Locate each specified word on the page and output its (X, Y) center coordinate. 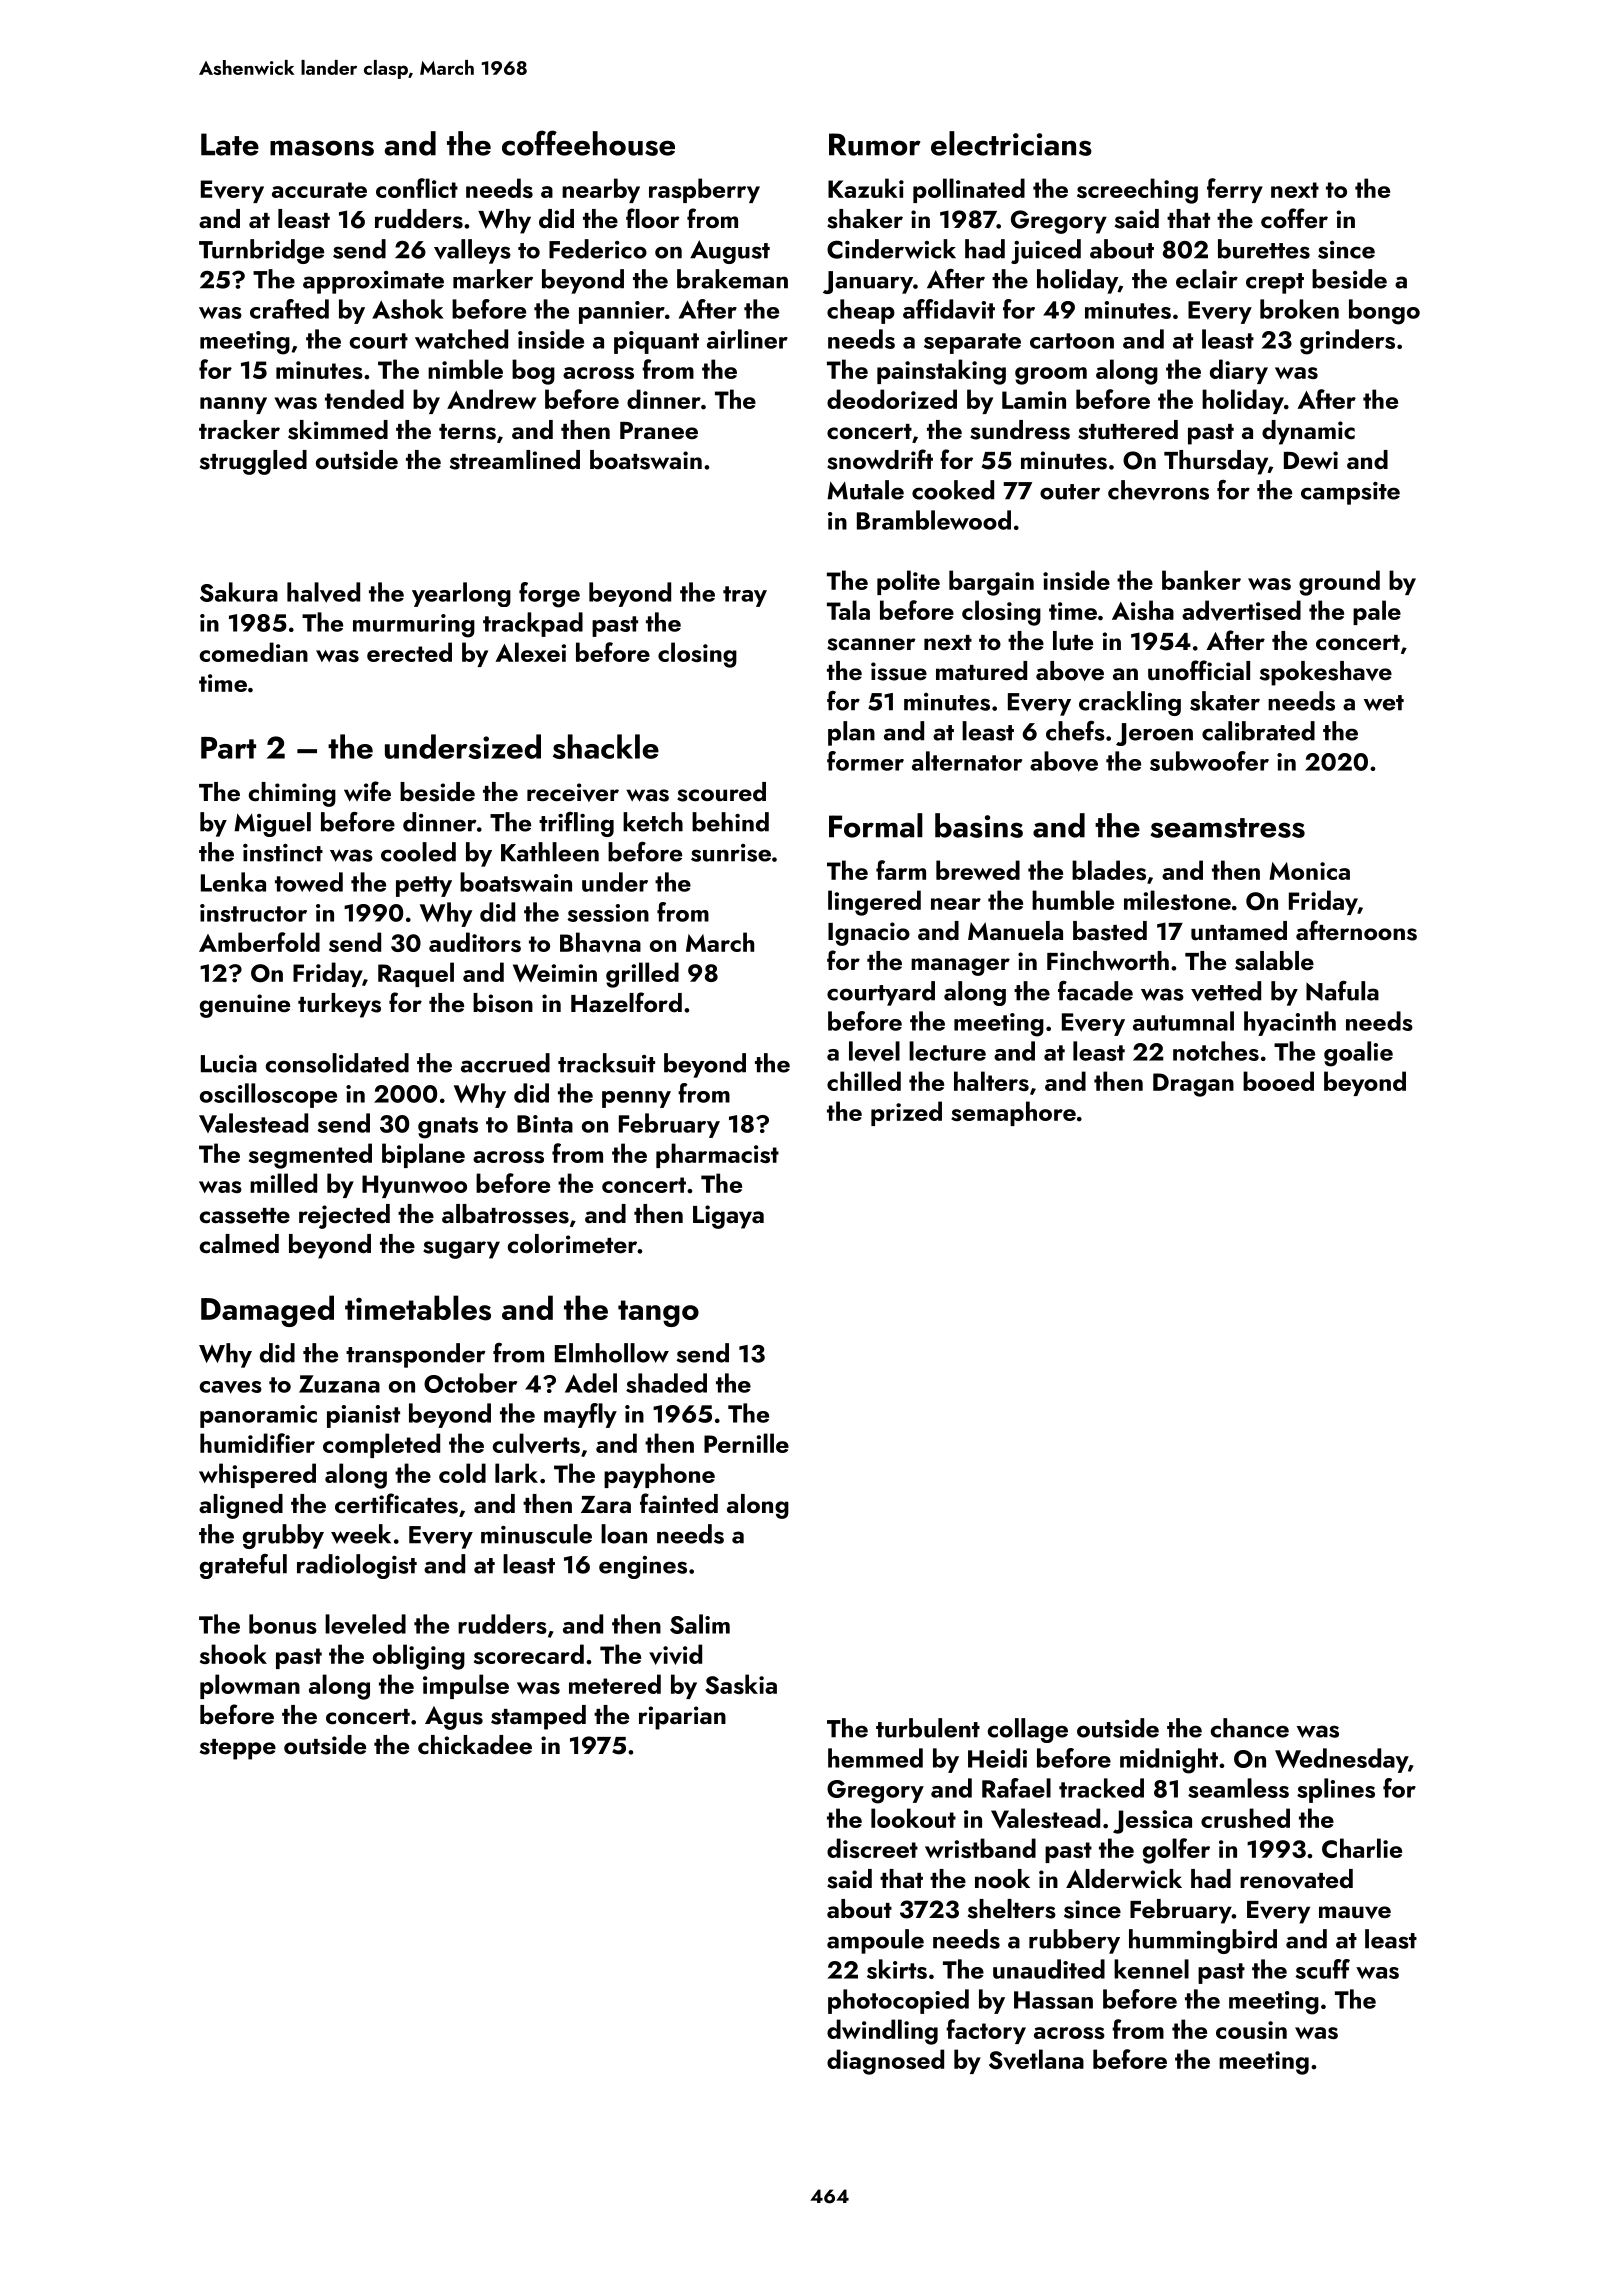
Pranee (659, 430)
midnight (1169, 1761)
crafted (289, 309)
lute (1073, 641)
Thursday (1216, 462)
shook (233, 1654)
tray (745, 596)
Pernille (746, 1443)
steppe (238, 1749)
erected (409, 652)
